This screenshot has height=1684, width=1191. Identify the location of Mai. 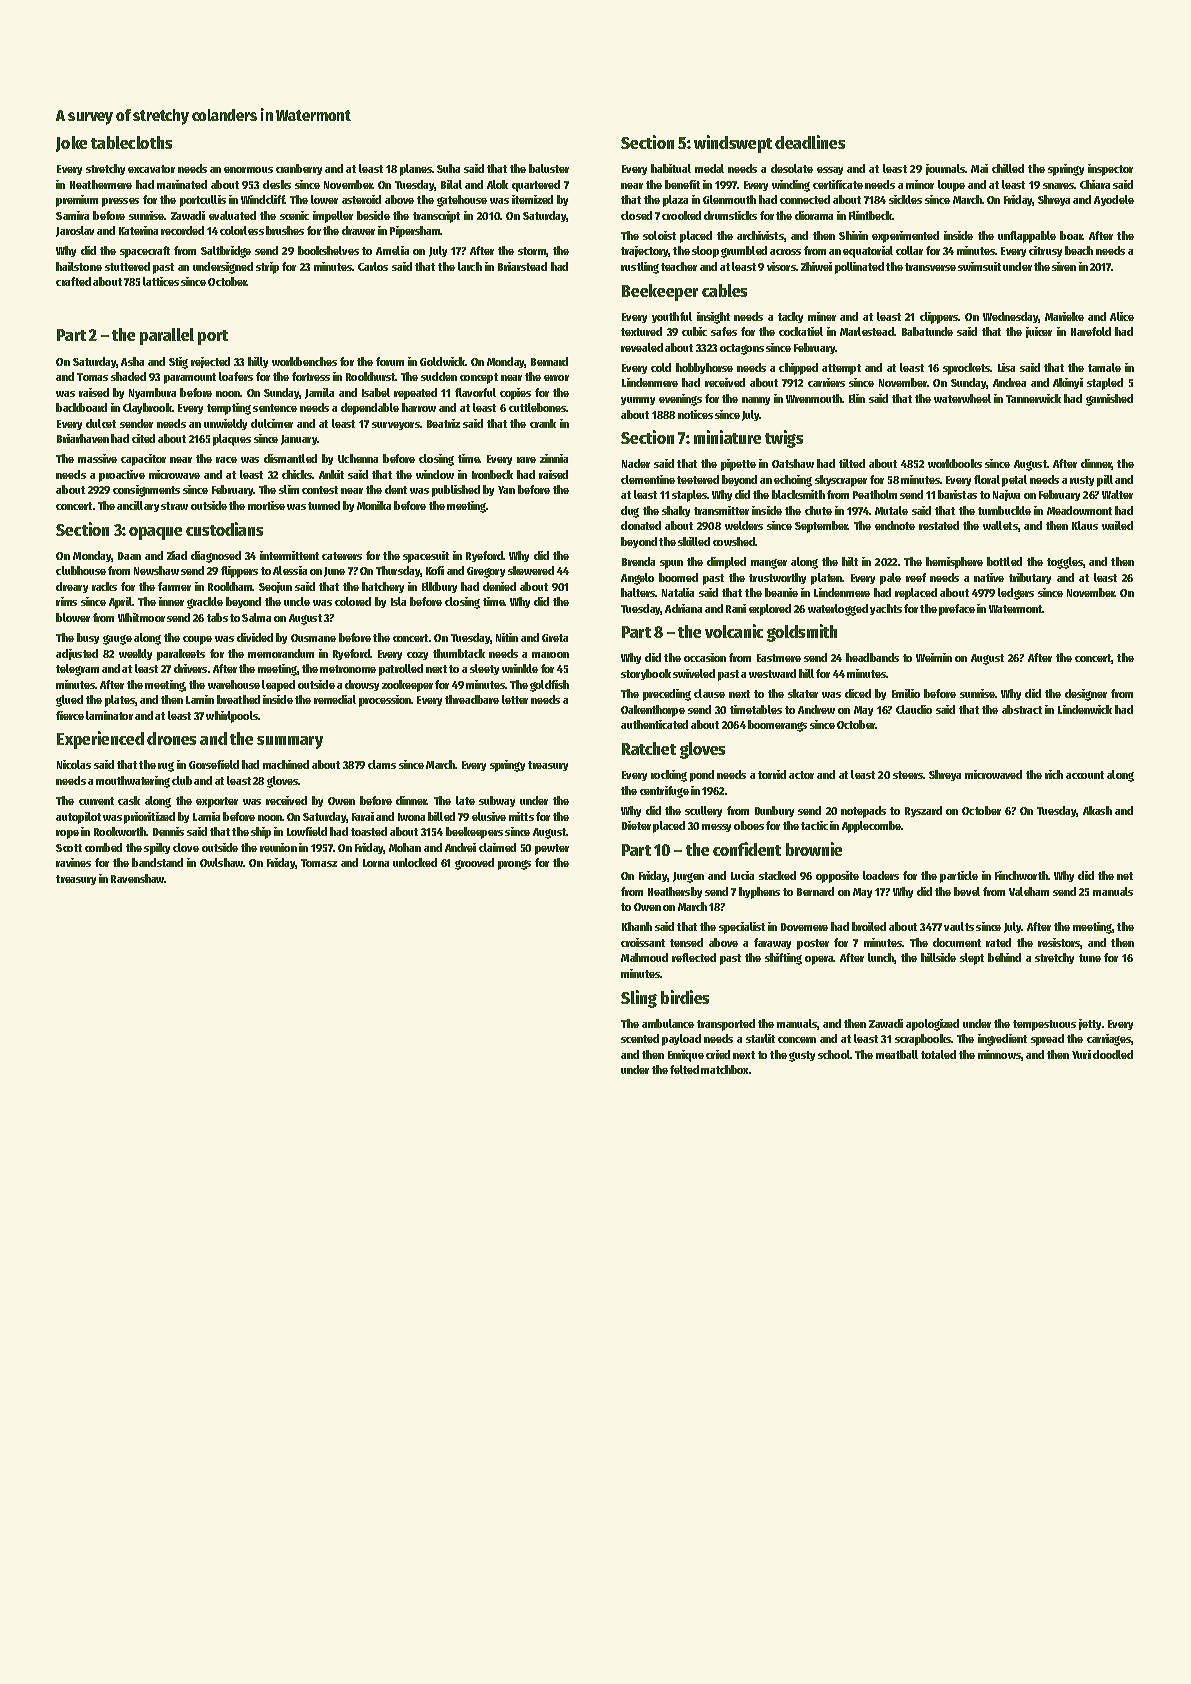
(979, 168).
